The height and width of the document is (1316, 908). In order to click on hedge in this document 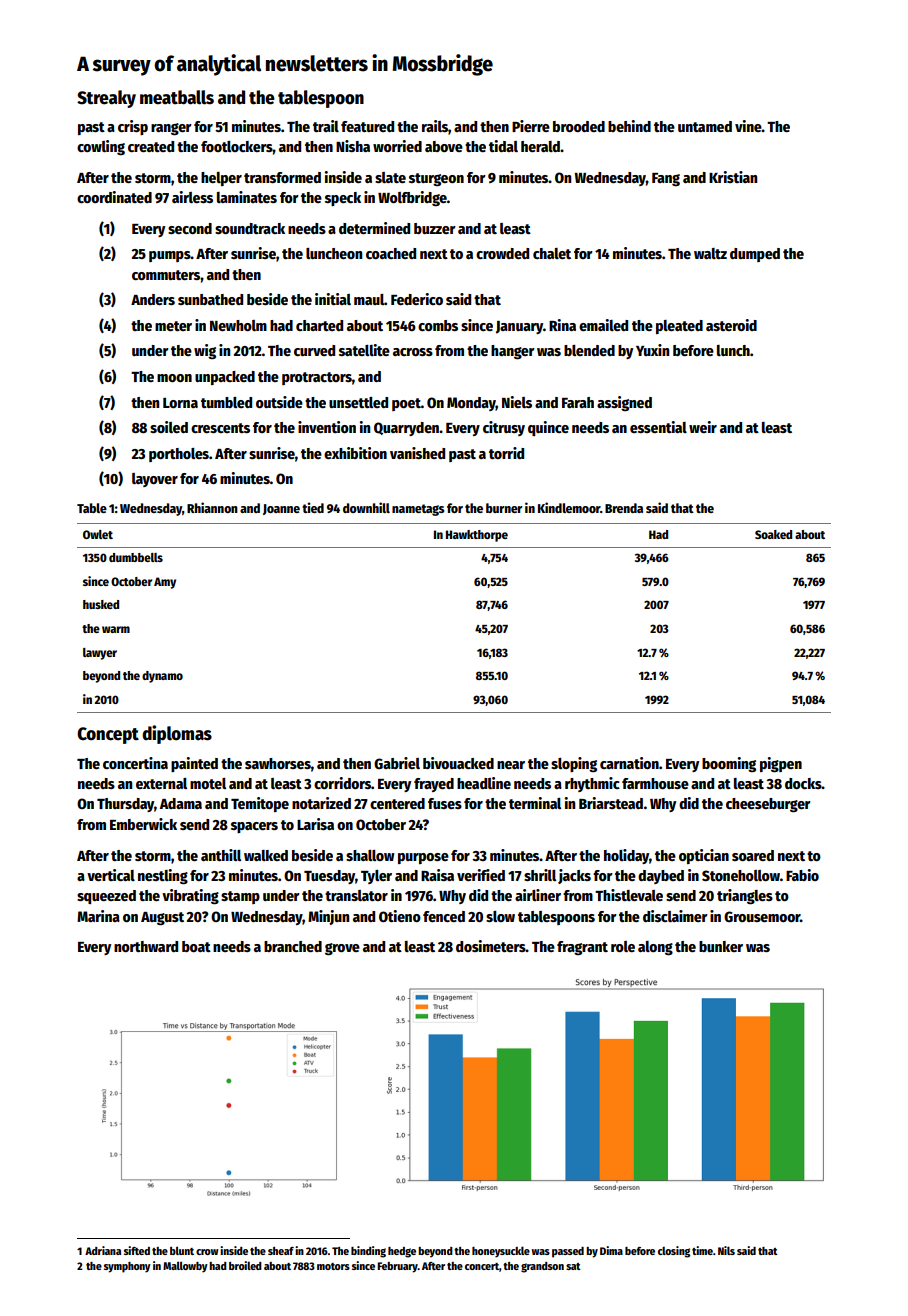, I will do `click(402, 1252)`.
